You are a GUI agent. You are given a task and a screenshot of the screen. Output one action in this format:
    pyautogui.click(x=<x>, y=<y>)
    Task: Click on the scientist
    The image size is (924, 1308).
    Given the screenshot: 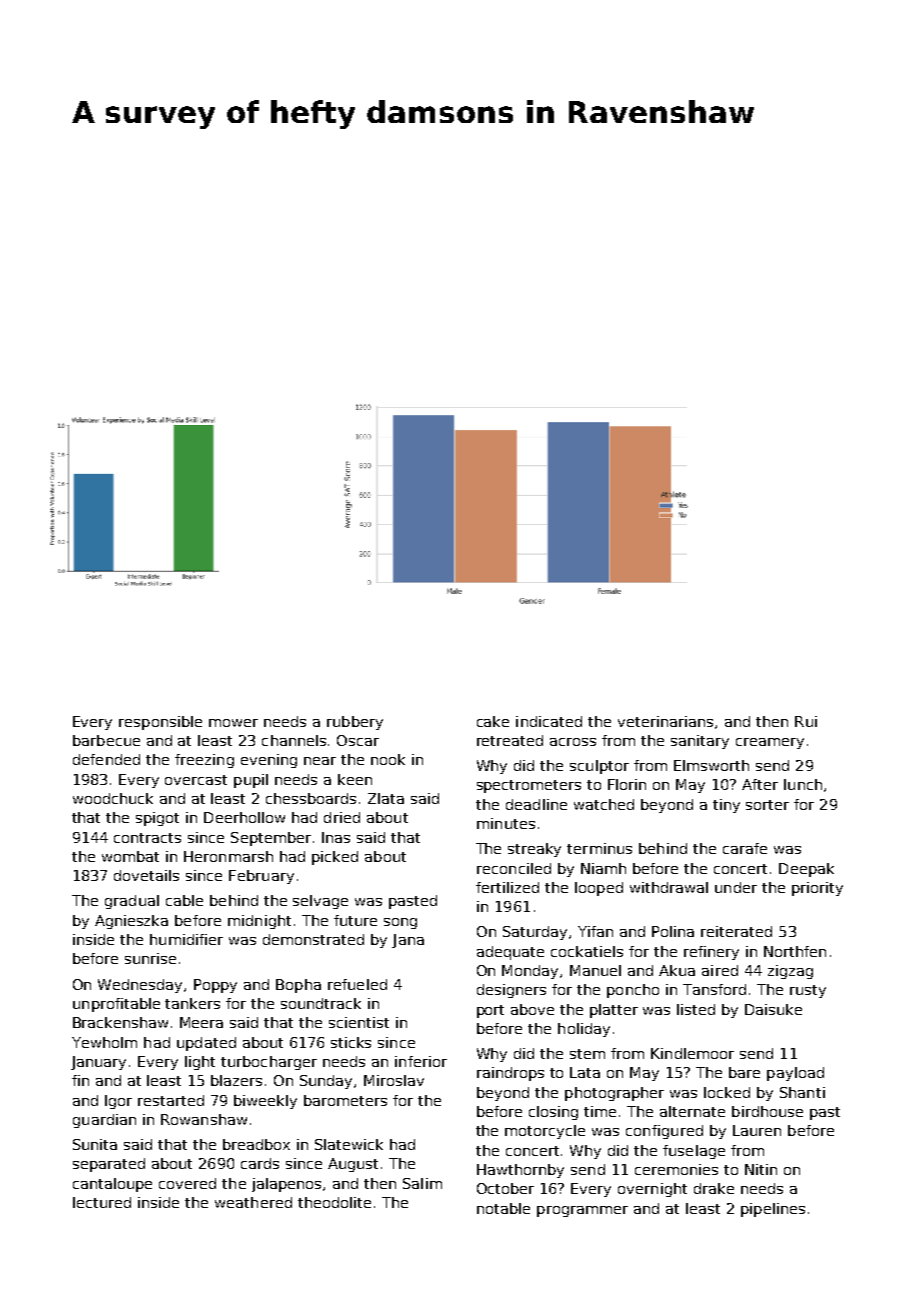 What is the action you would take?
    pyautogui.click(x=359, y=1022)
